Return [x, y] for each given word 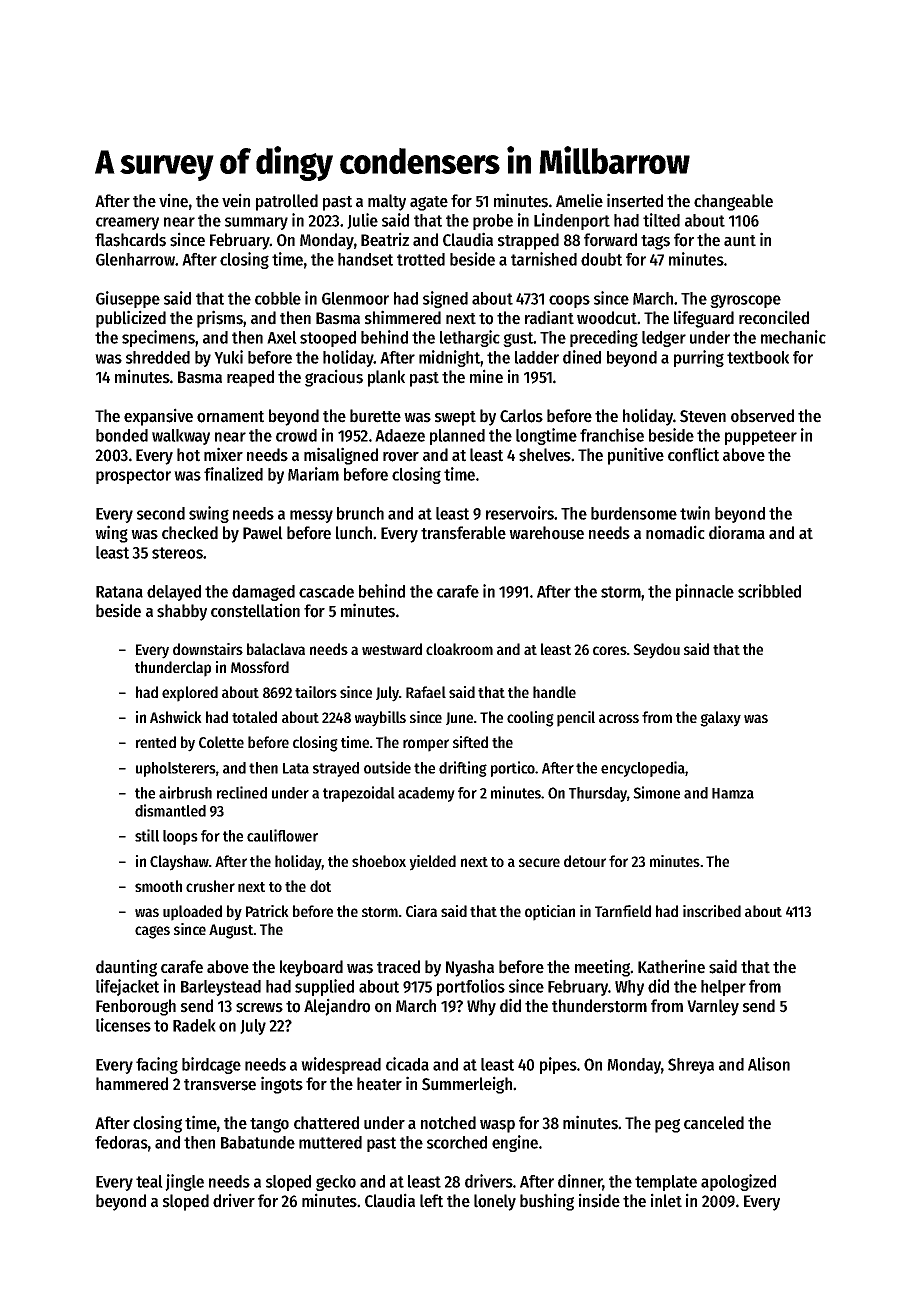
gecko [336, 1183]
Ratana [119, 592]
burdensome [634, 513]
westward [392, 649]
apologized [738, 1182]
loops [180, 837]
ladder [537, 357]
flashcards [130, 240]
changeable [733, 202]
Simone [656, 792]
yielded [432, 863]
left [431, 1201]
